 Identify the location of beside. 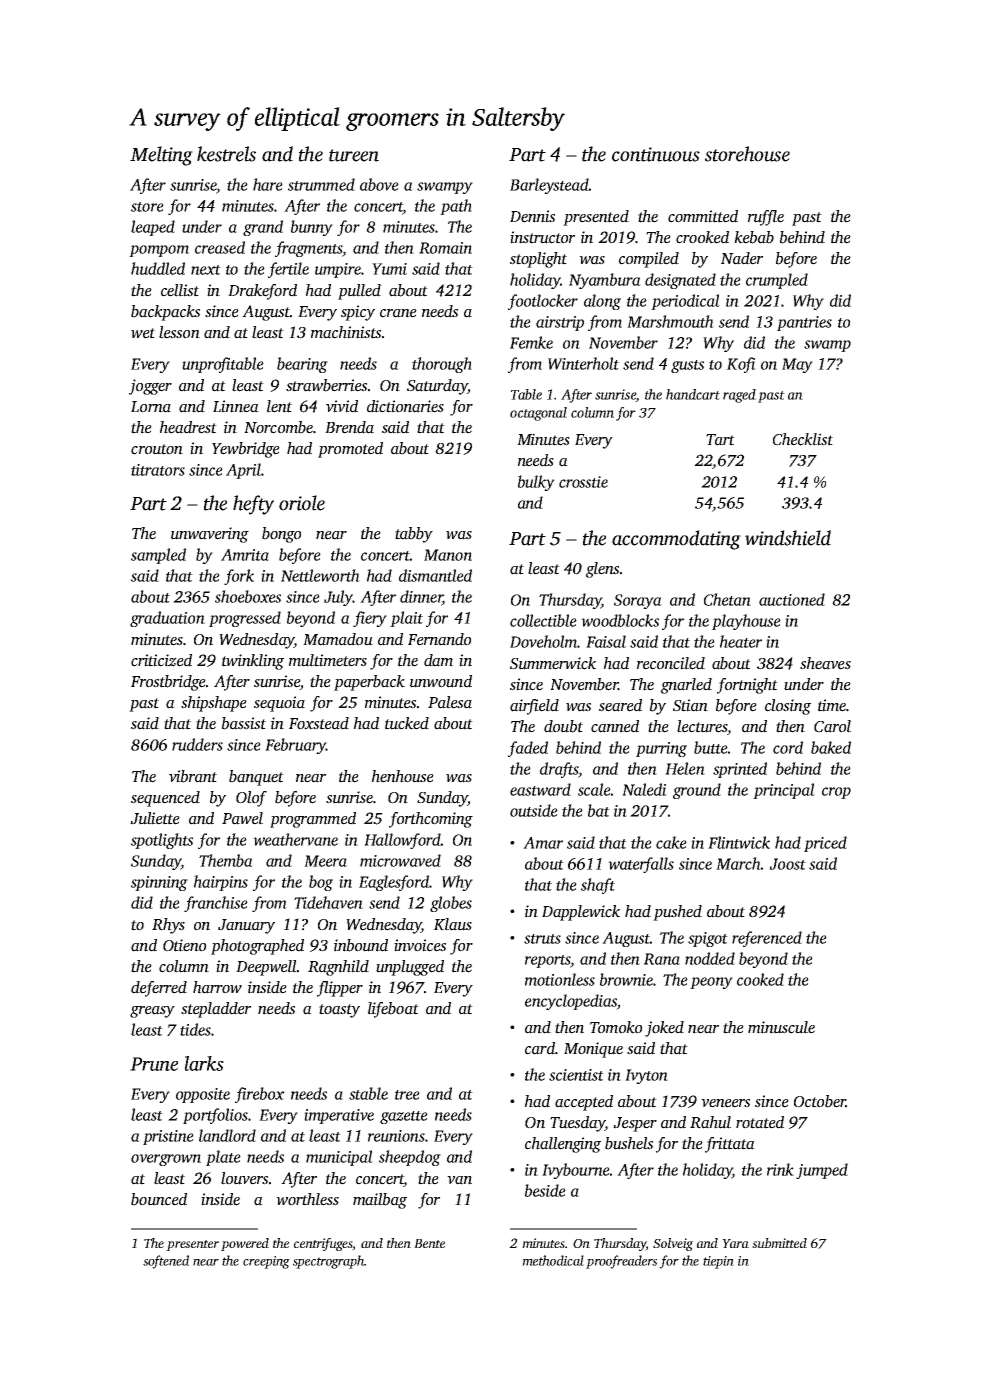
(545, 1190).
